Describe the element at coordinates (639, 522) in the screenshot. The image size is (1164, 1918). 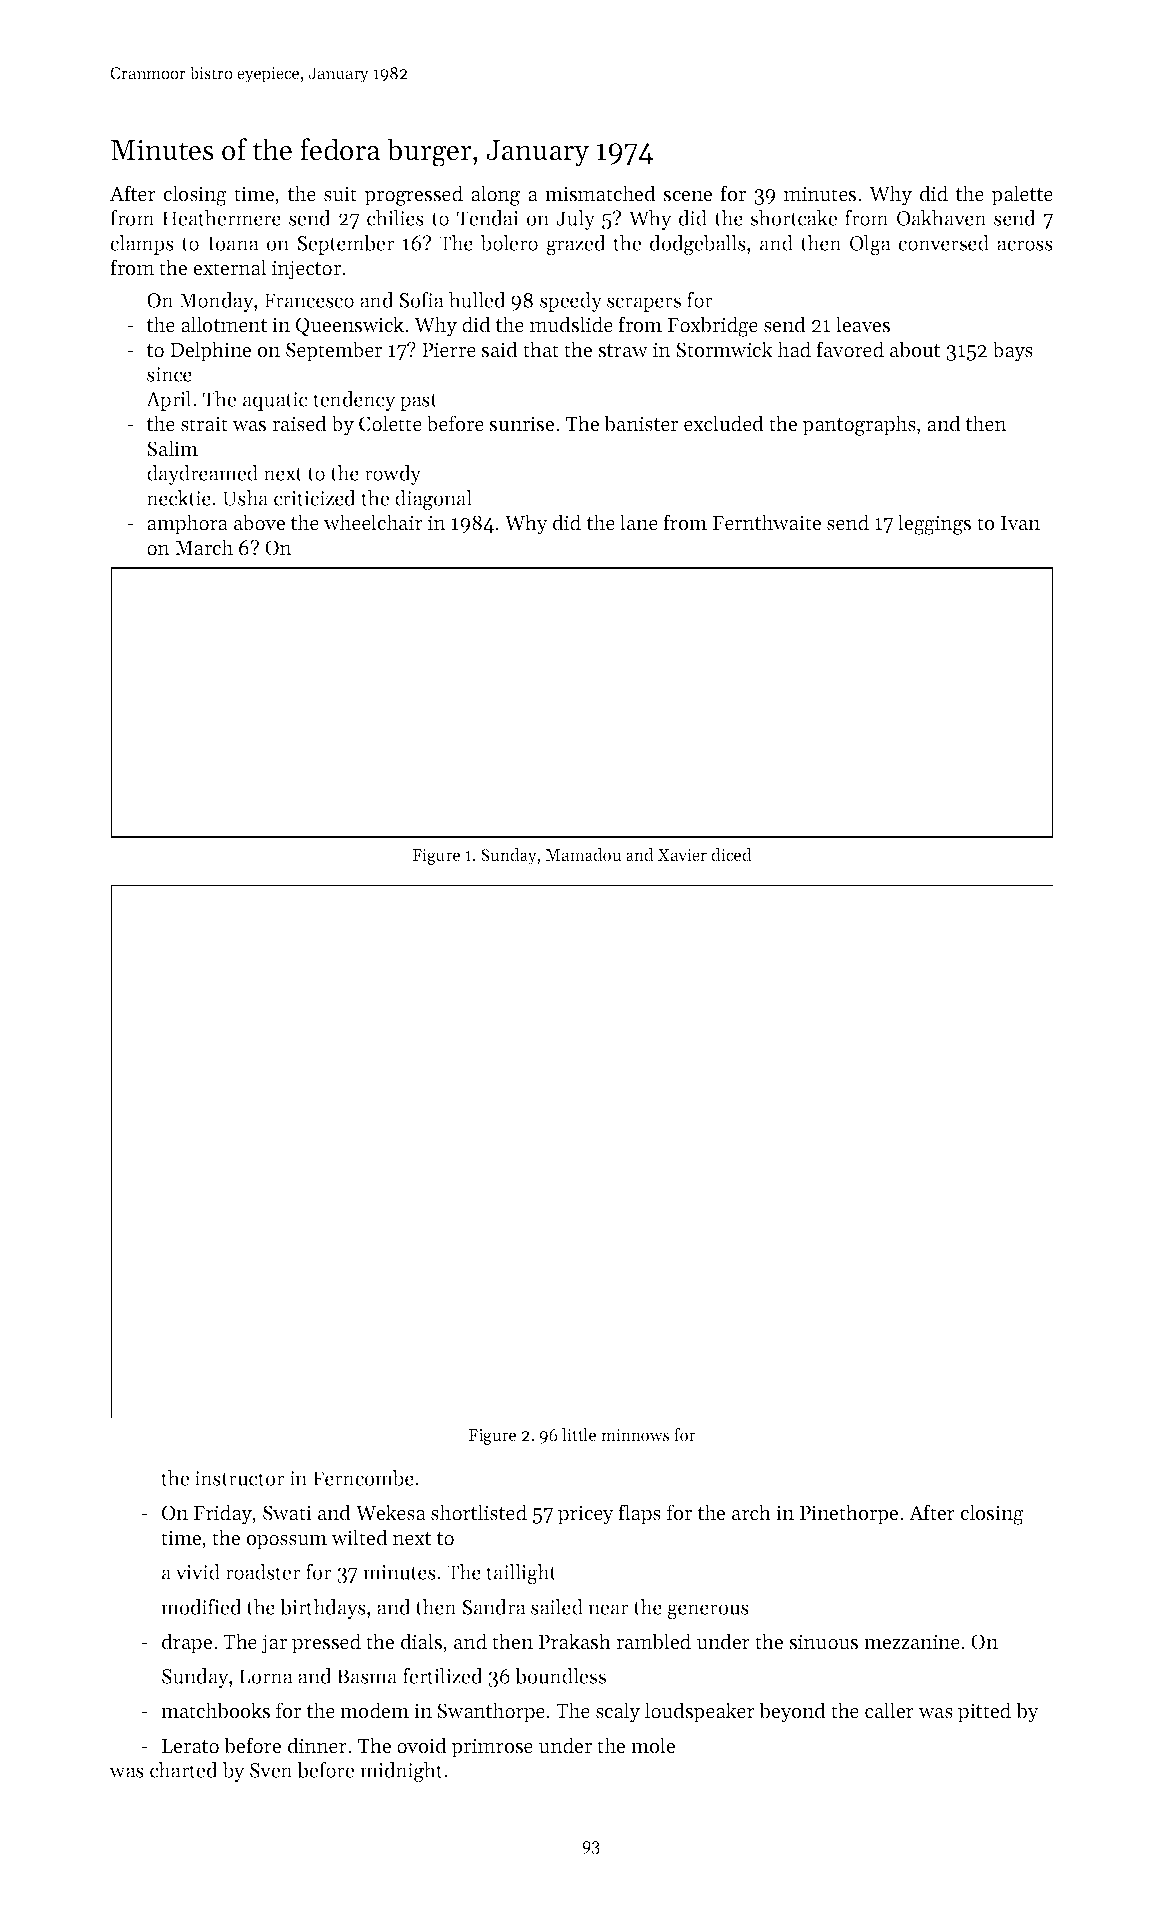
I see `lane` at that location.
